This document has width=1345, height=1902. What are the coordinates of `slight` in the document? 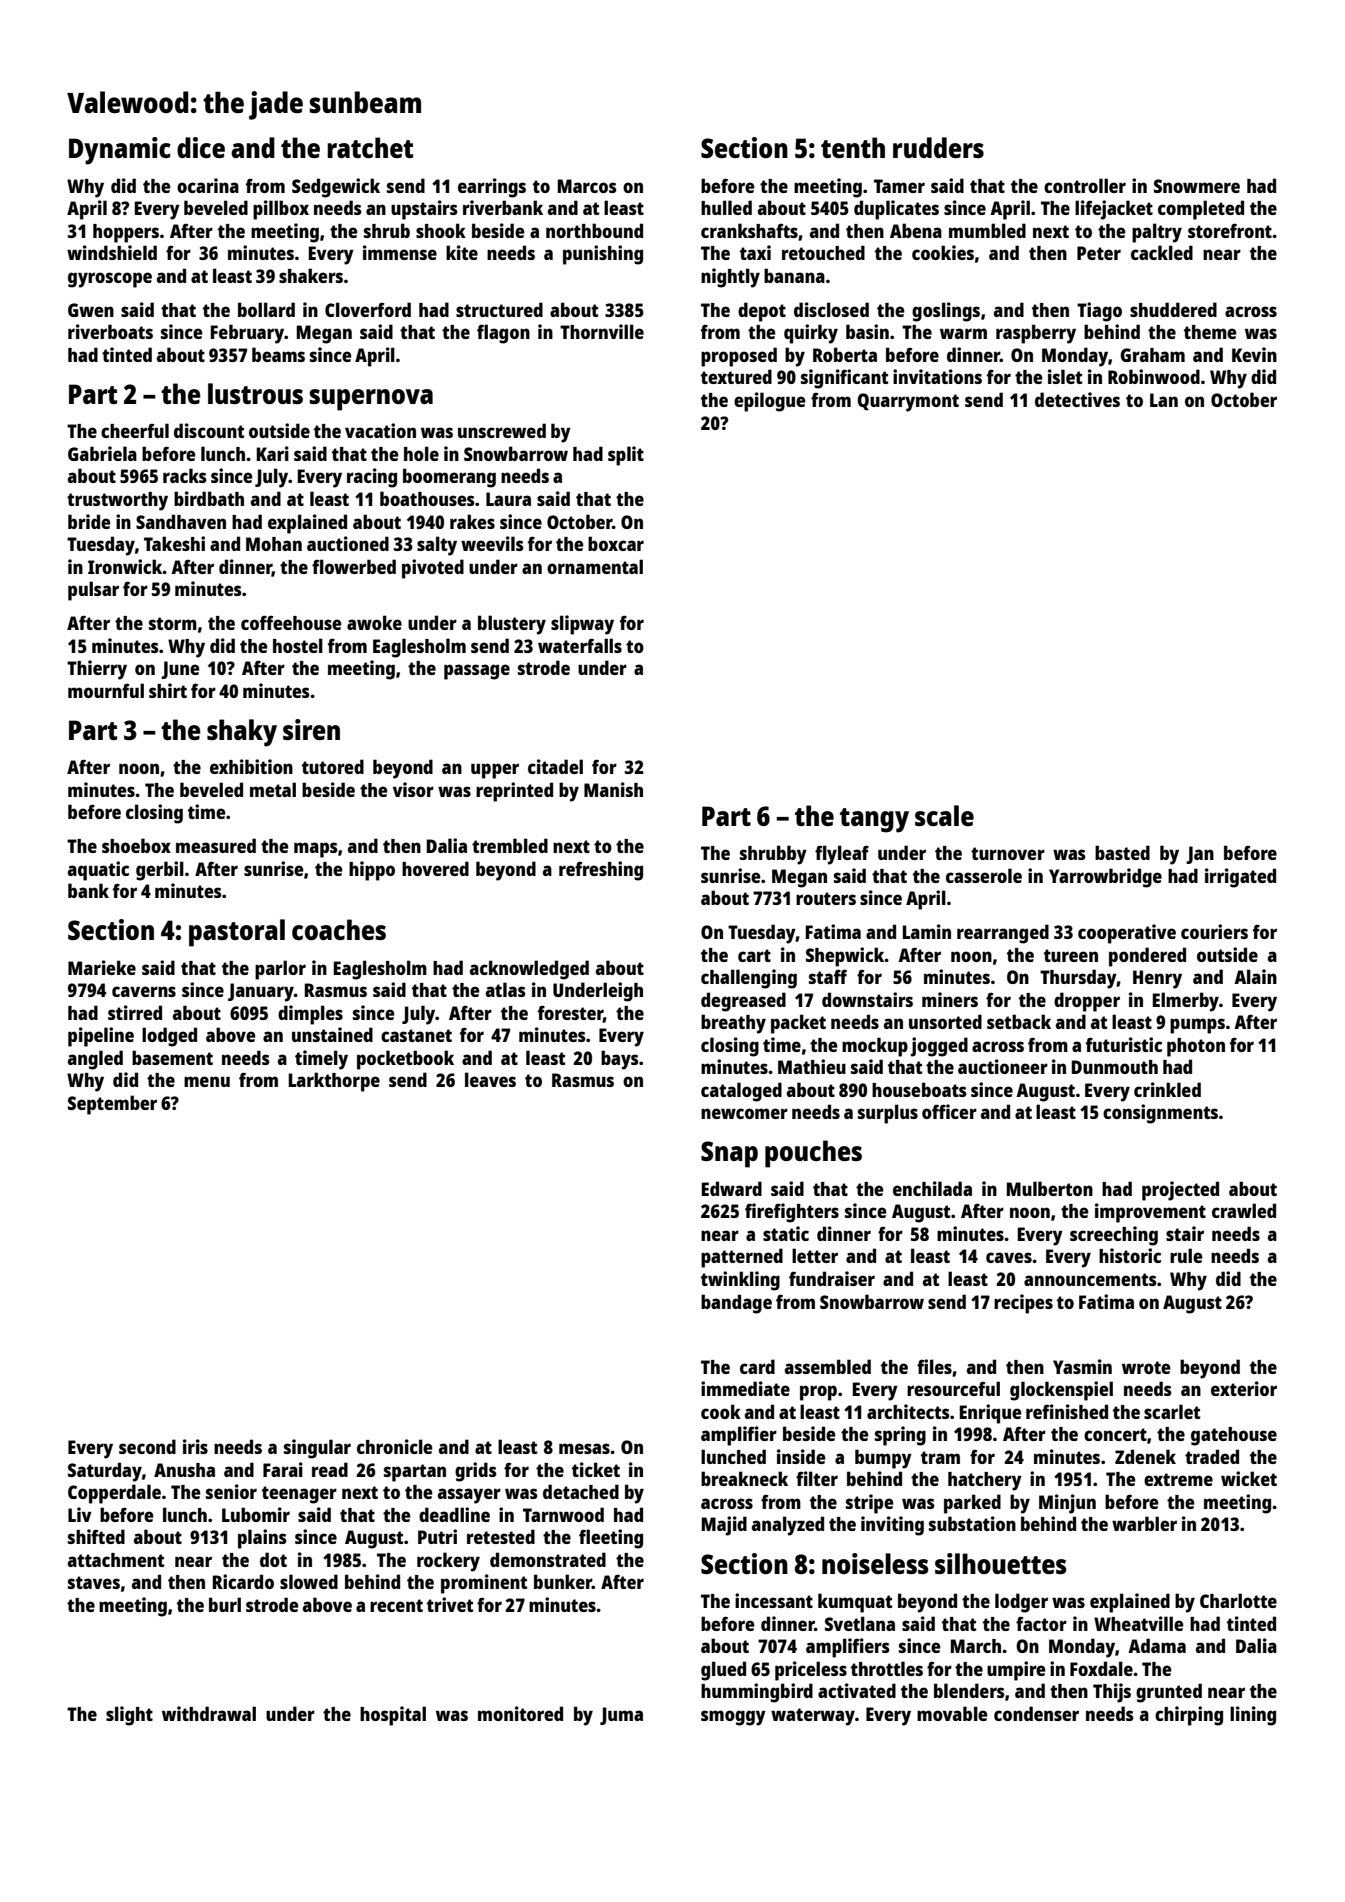 It's located at (129, 1716).
